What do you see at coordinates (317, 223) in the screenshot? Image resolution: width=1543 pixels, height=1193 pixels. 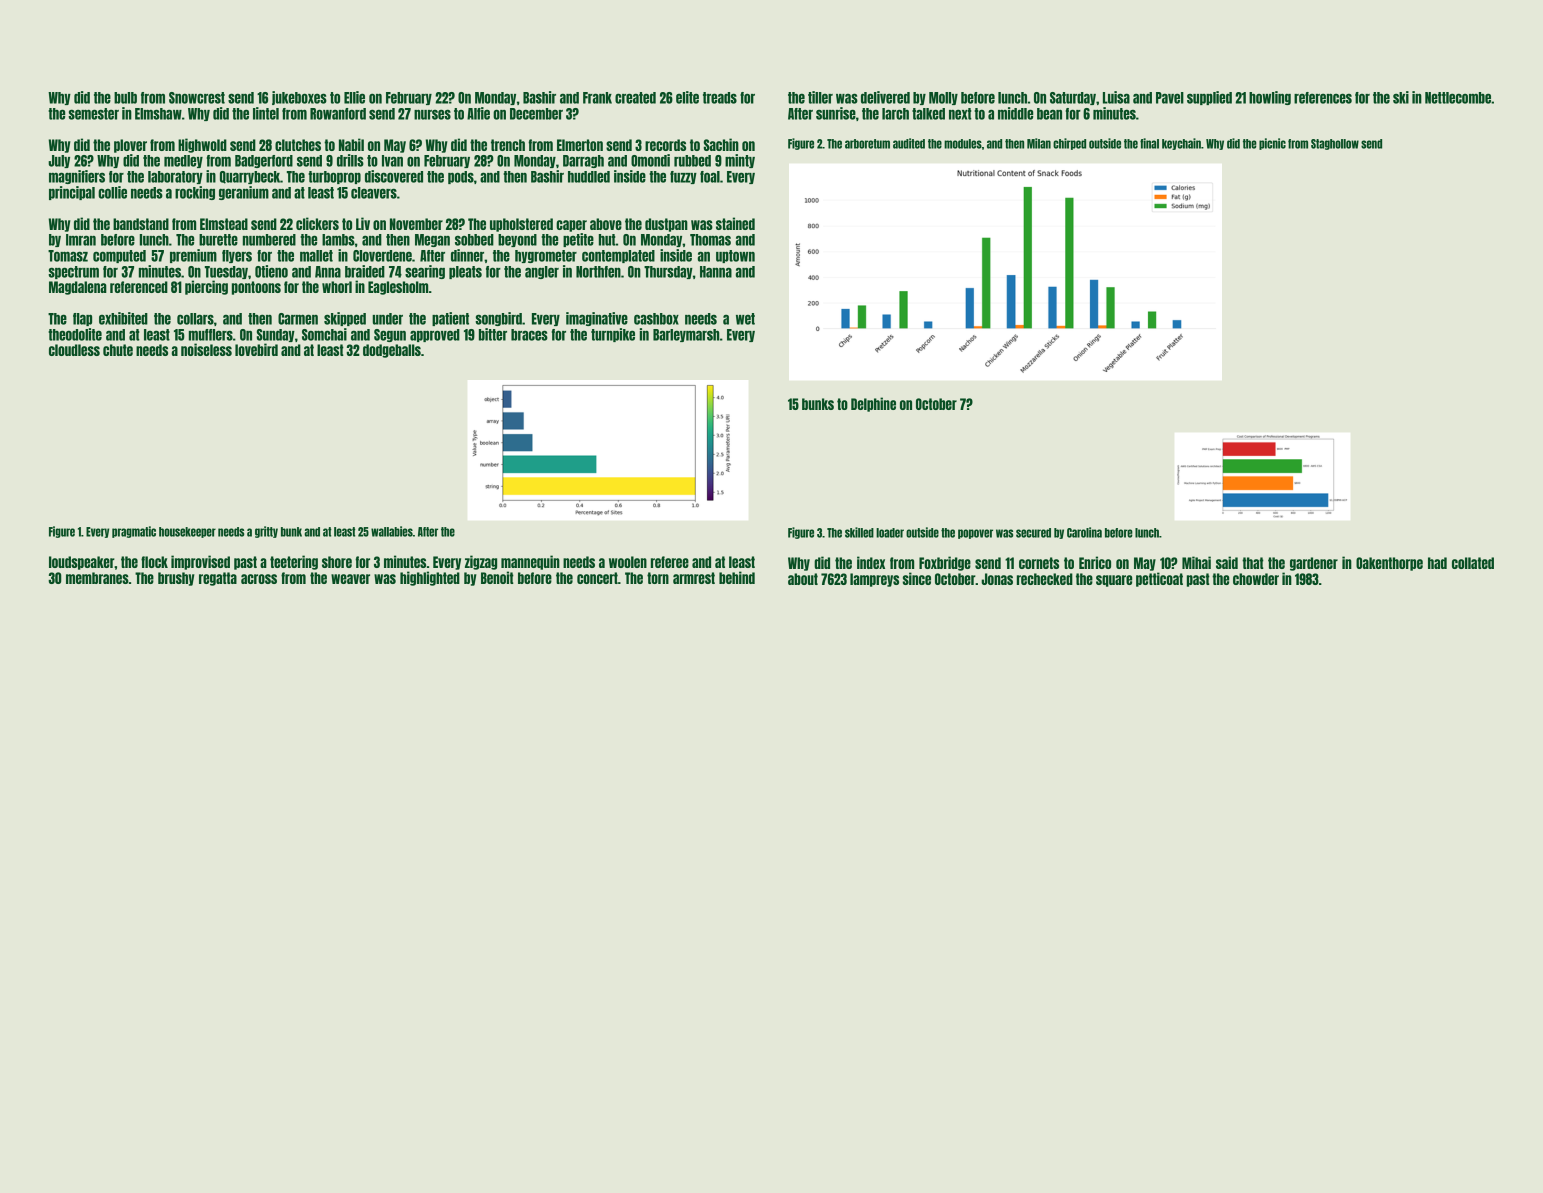 I see `clickers` at bounding box center [317, 223].
